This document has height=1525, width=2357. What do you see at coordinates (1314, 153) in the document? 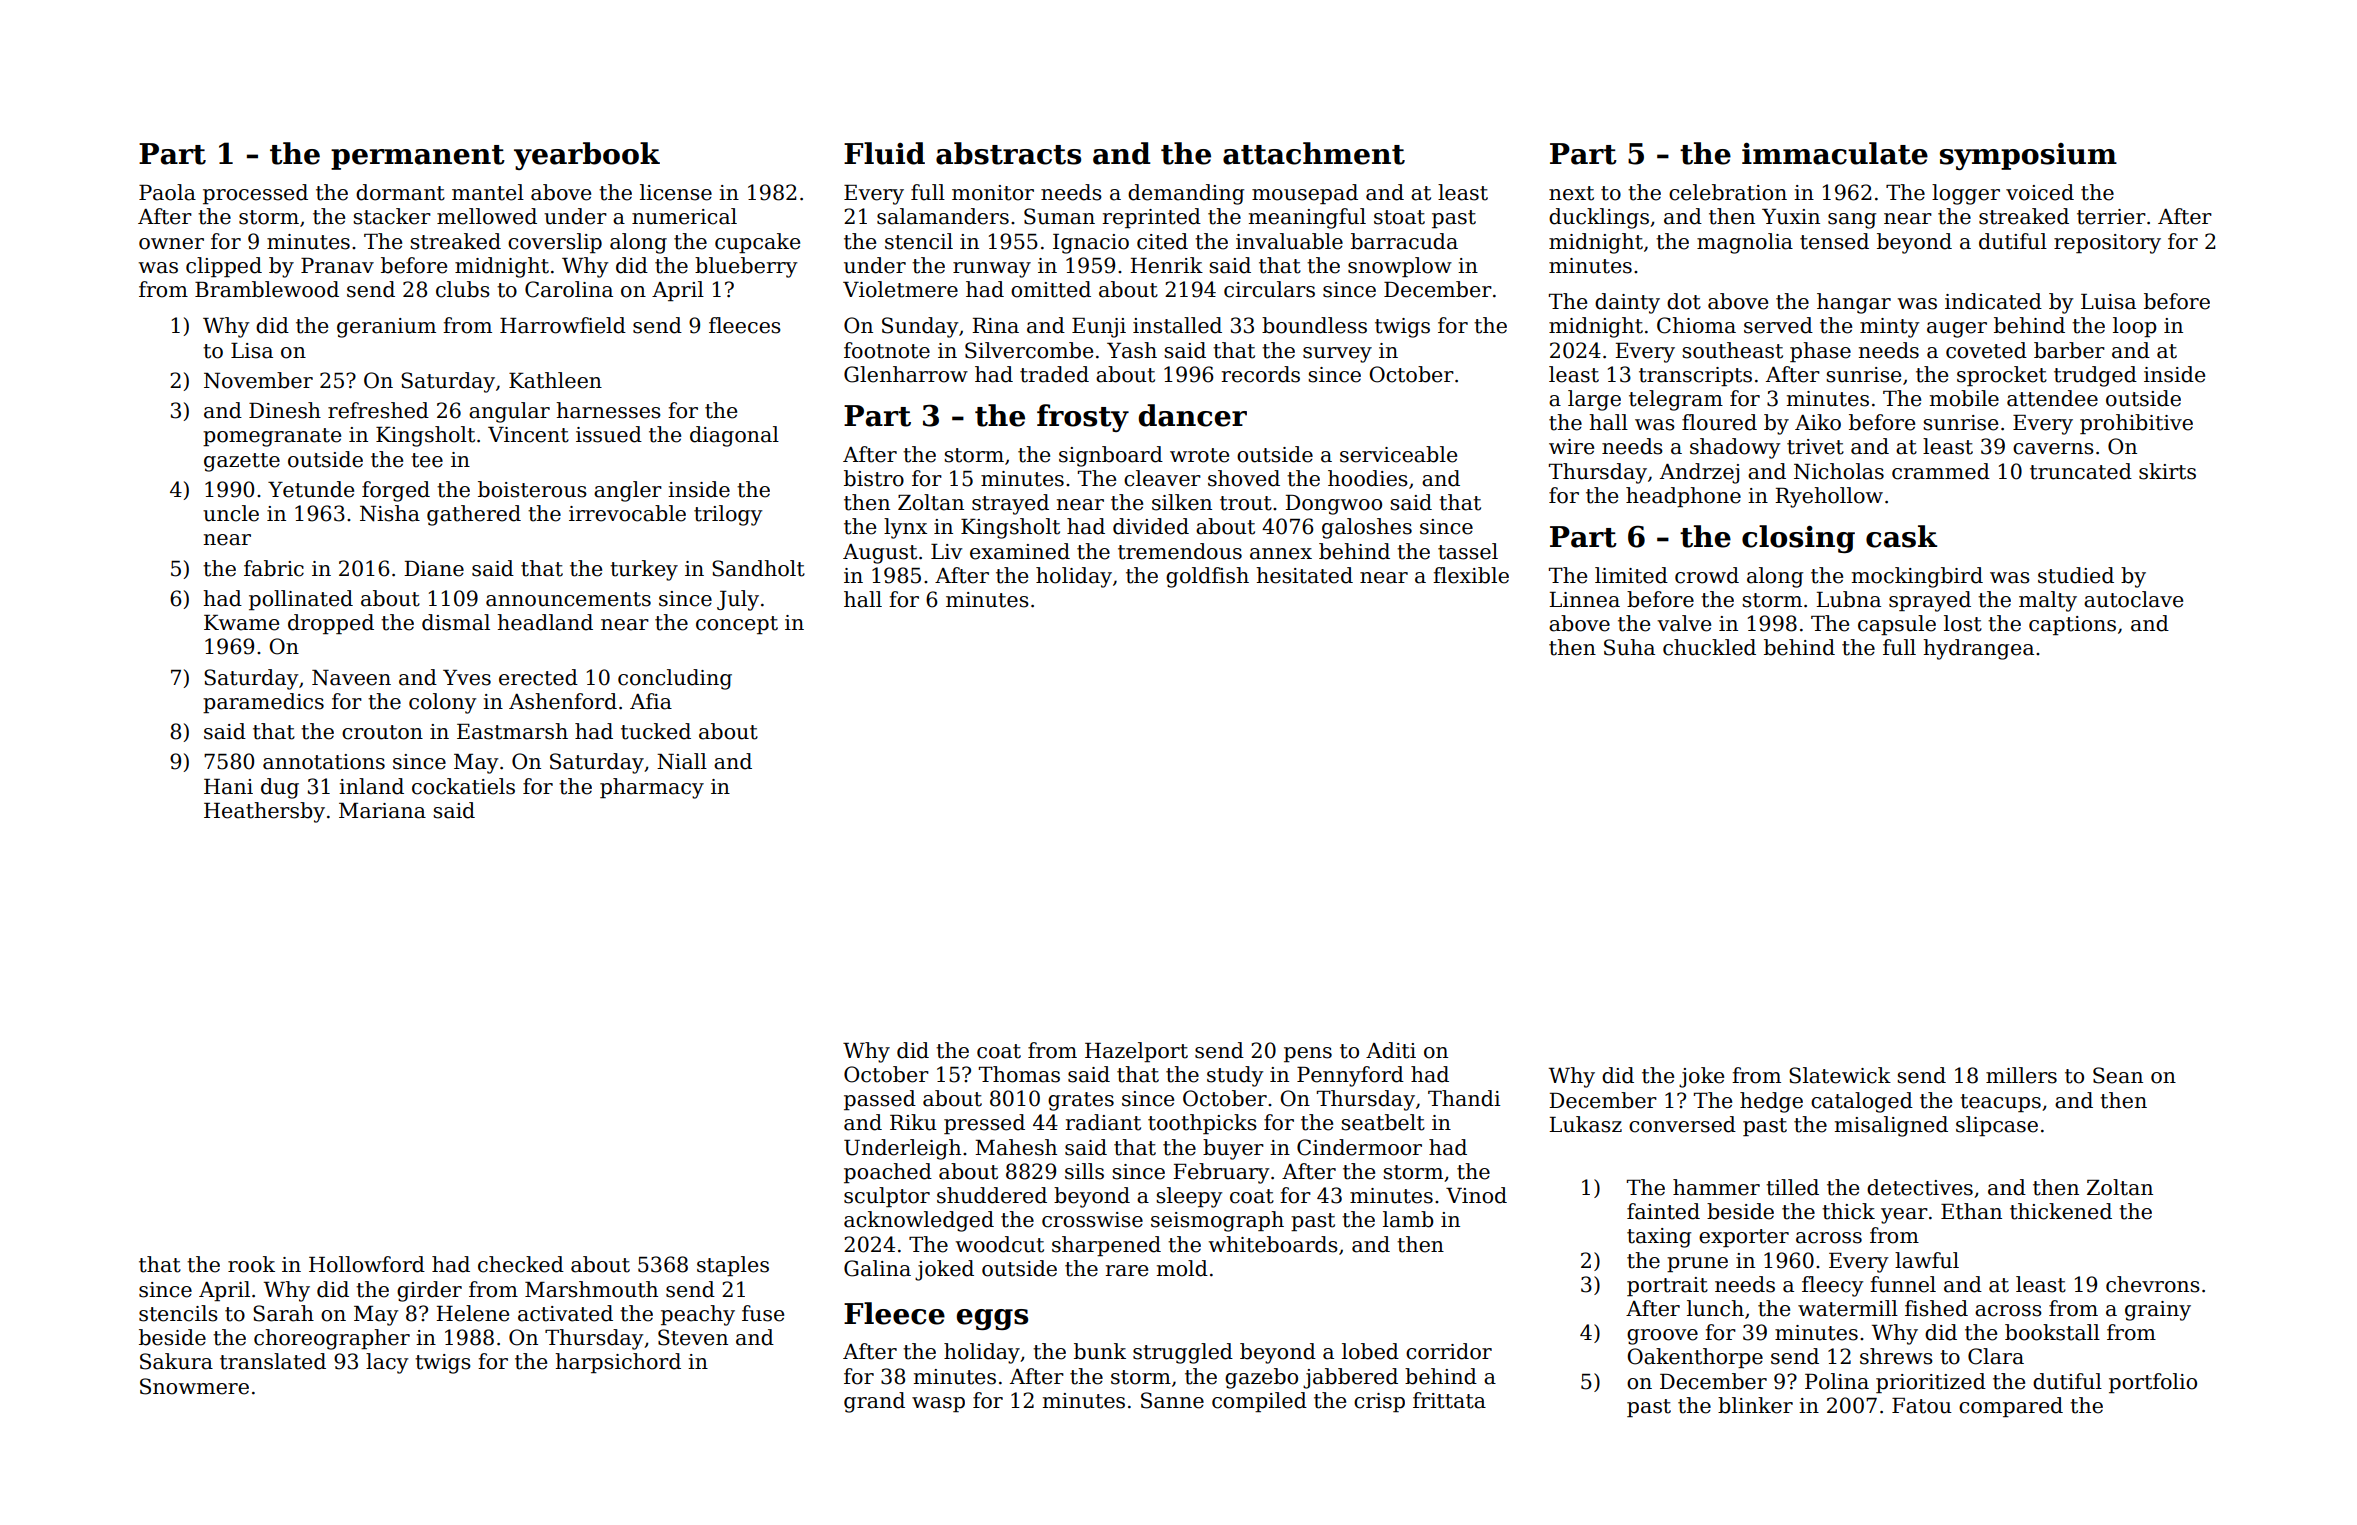
I see `attachment` at bounding box center [1314, 153].
